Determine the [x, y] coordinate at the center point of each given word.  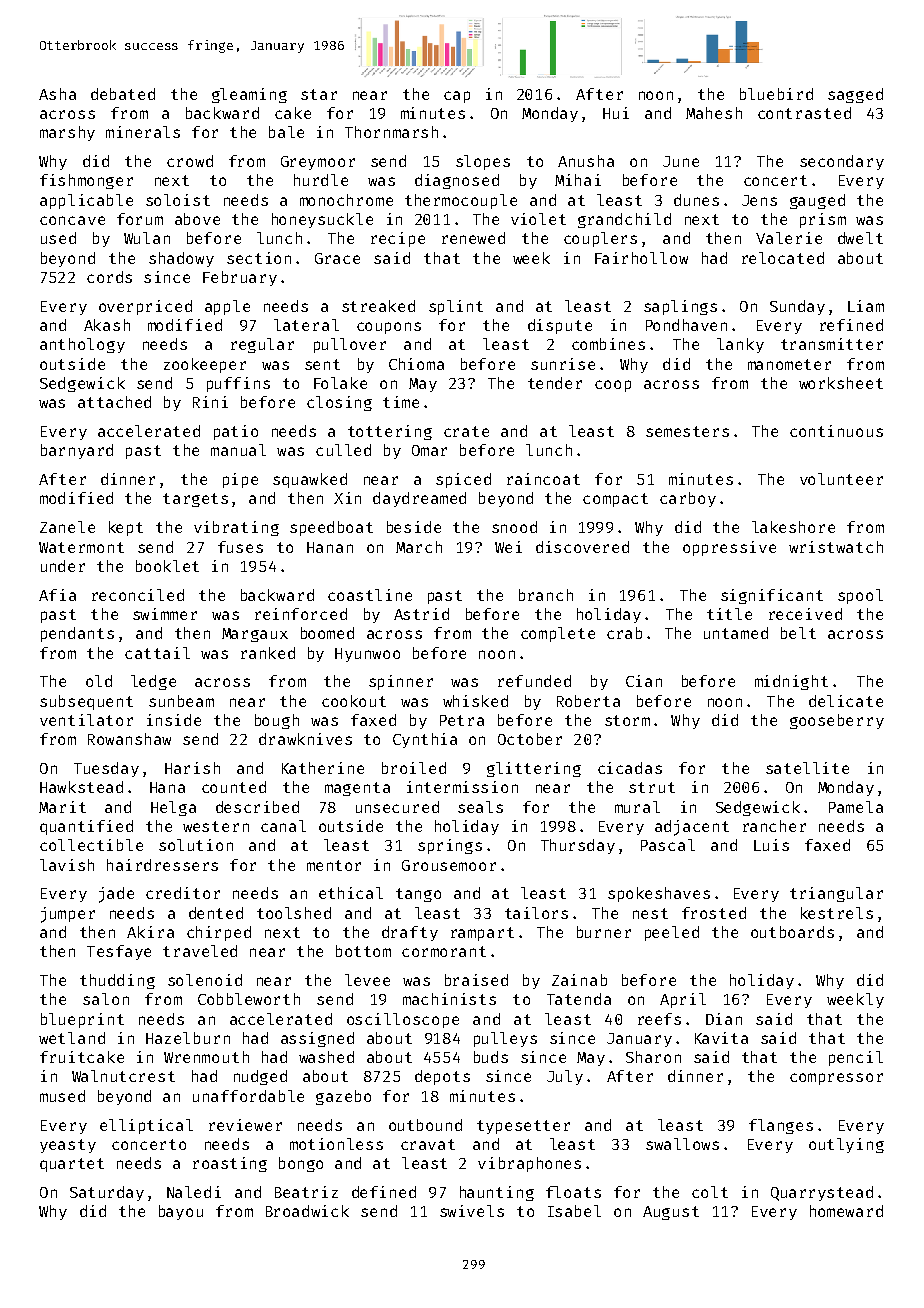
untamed [736, 633]
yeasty [68, 1146]
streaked [378, 306]
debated [123, 94]
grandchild [624, 220]
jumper [68, 915]
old [99, 681]
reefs [659, 1019]
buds [491, 1057]
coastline [370, 595]
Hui [616, 113]
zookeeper [205, 365]
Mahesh [714, 113]
